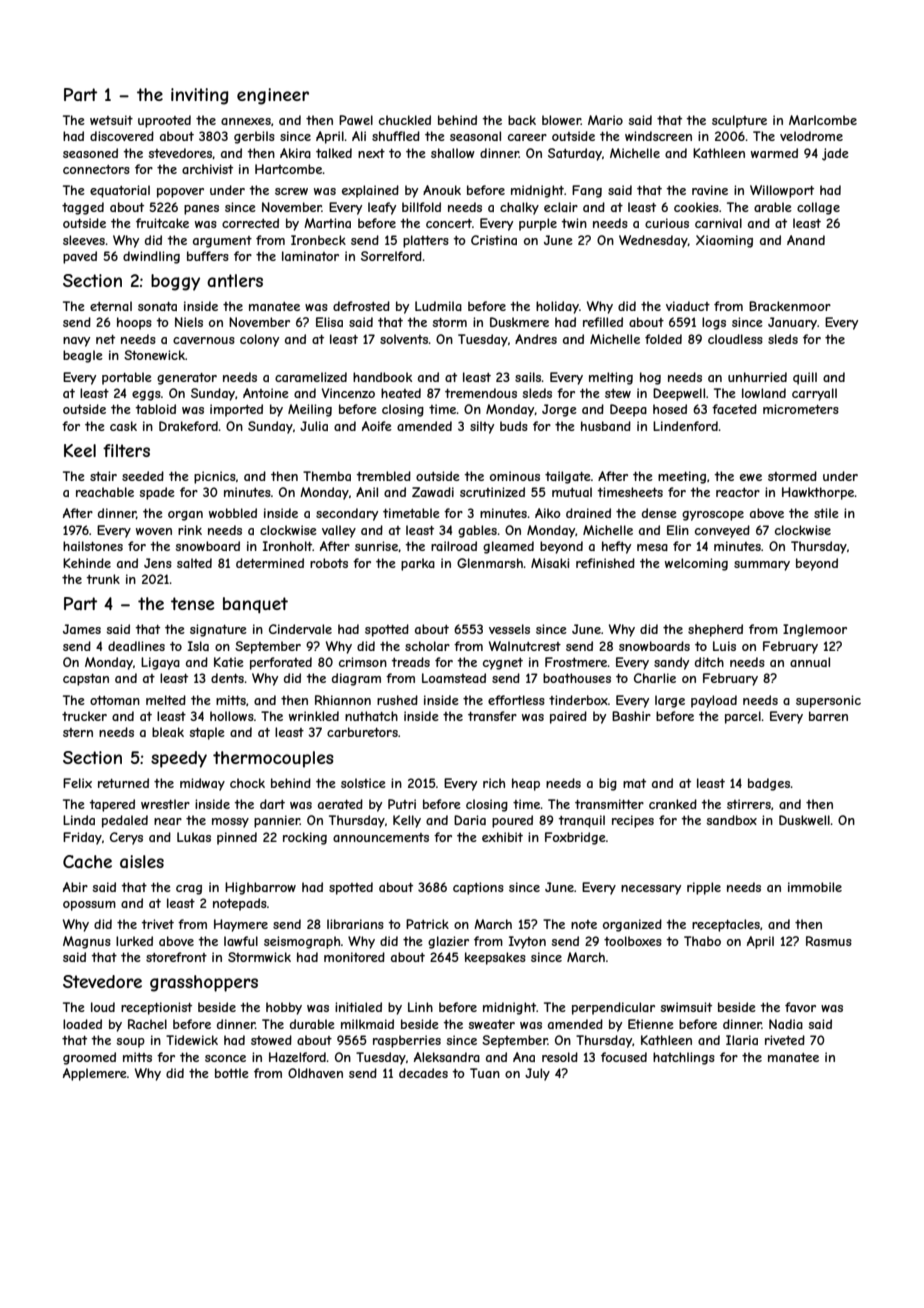  I want to click on filters, so click(126, 450).
